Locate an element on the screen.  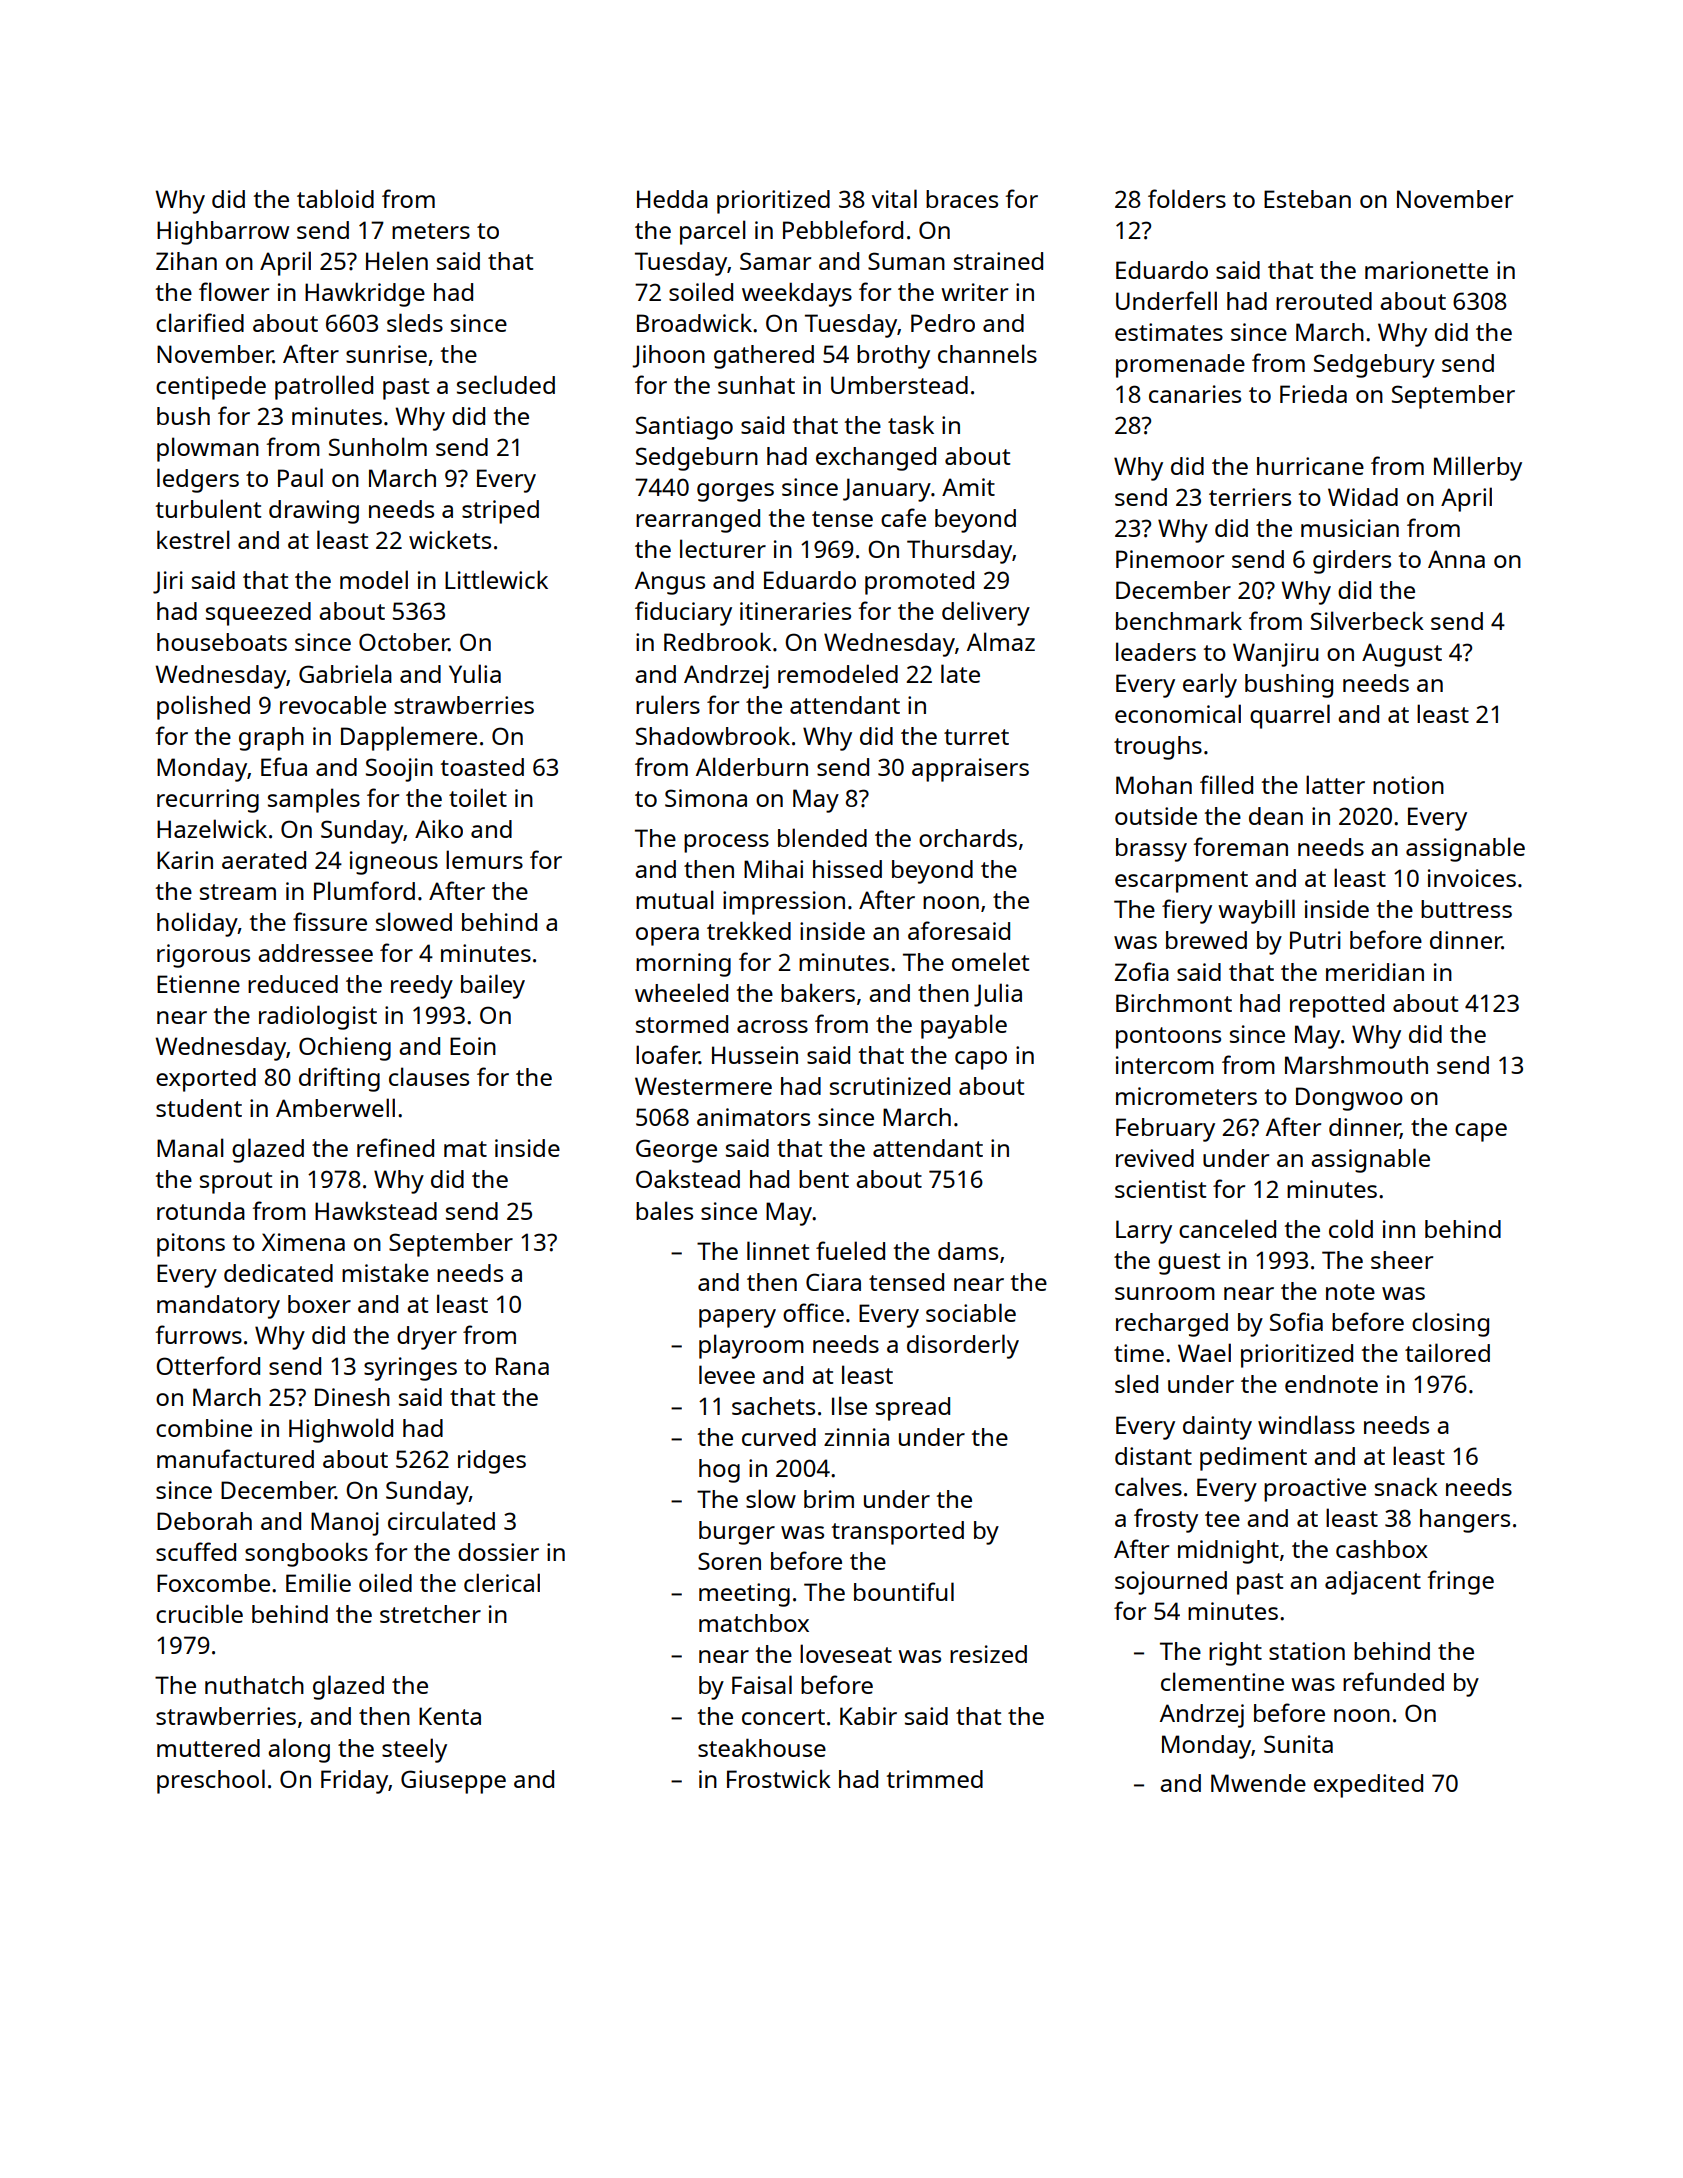
clerical is located at coordinates (502, 1582).
